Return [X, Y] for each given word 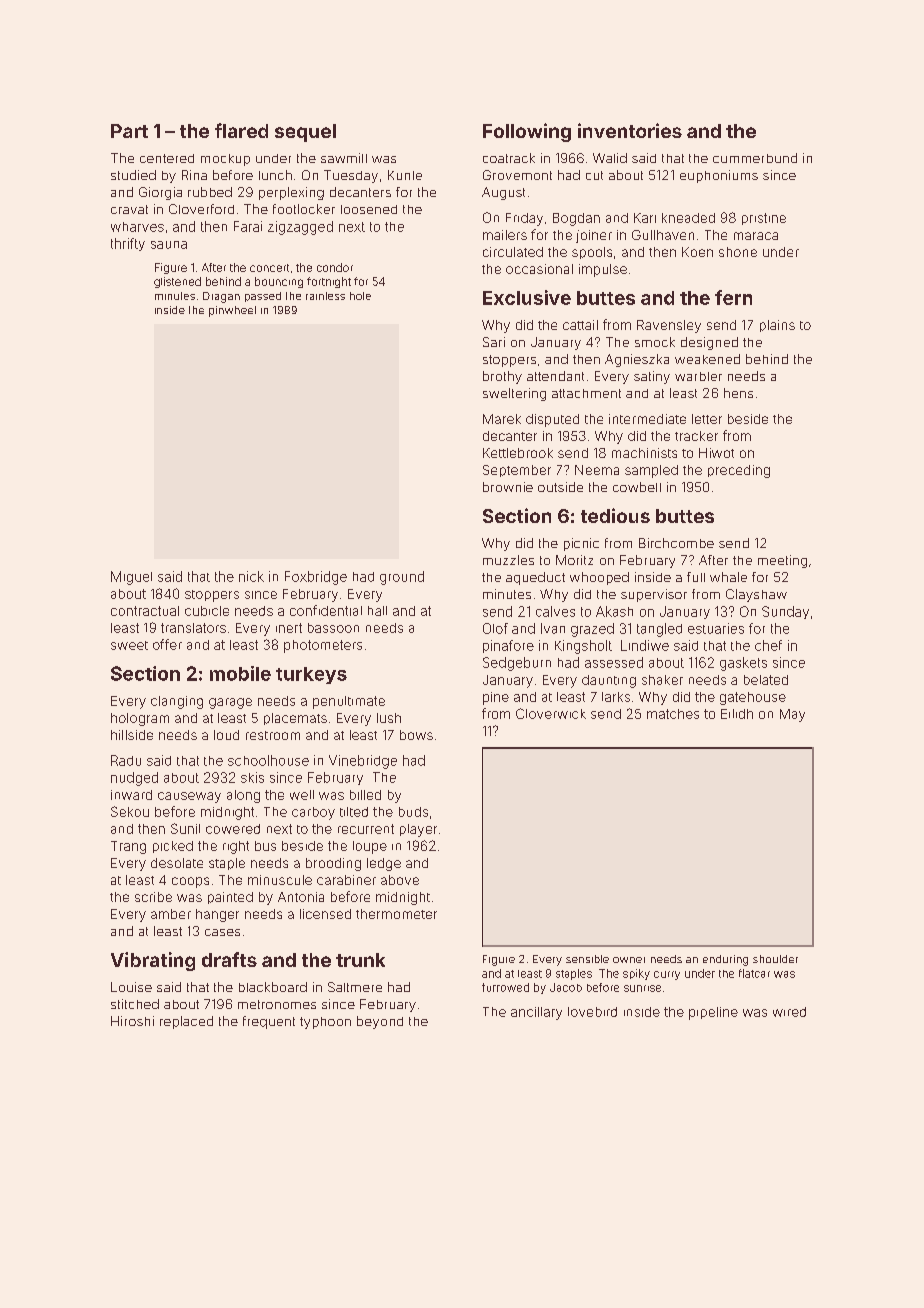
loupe [370, 847]
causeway [189, 797]
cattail [580, 325]
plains [777, 326]
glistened [177, 282]
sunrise [642, 988]
